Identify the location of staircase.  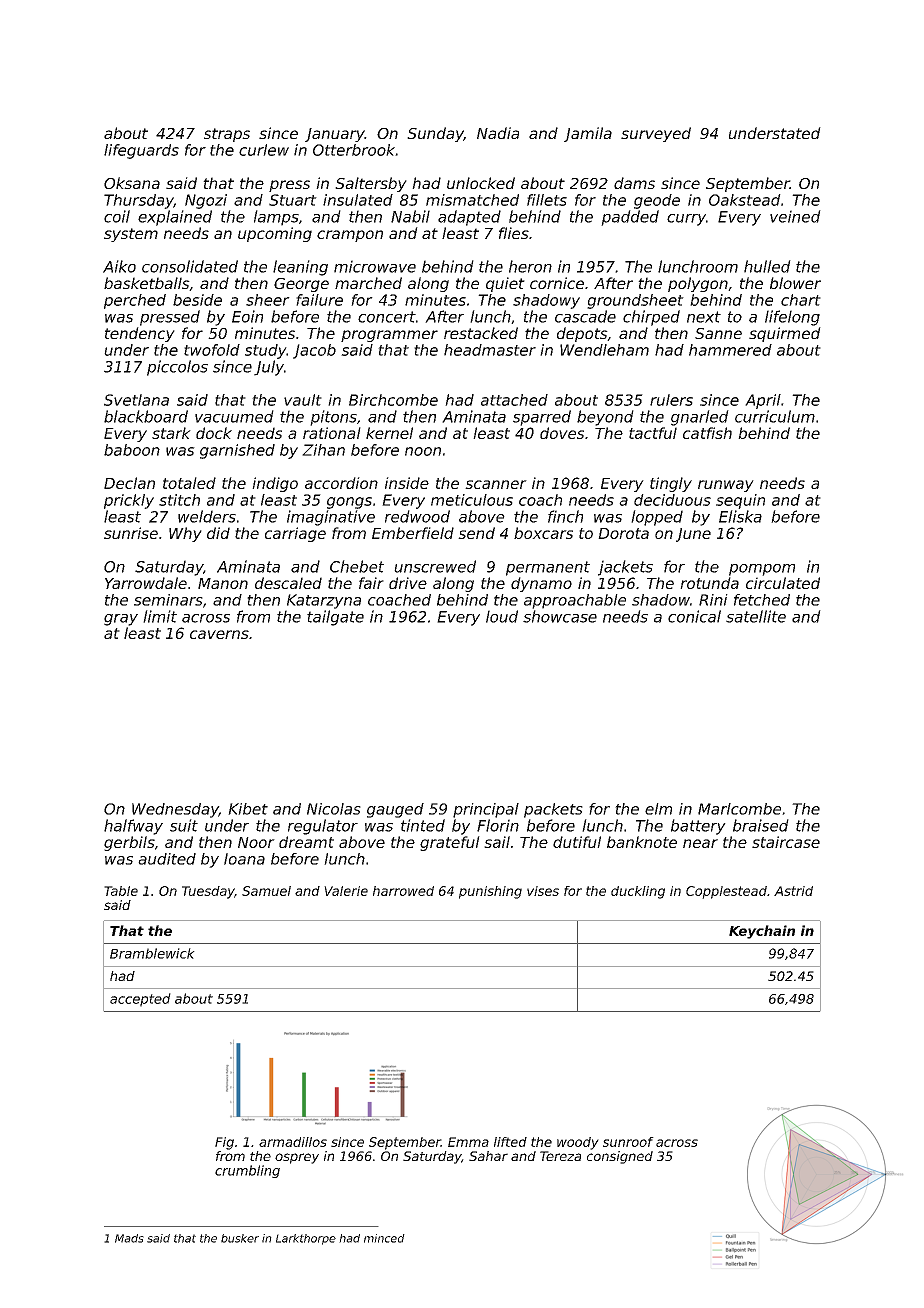
(786, 842).
